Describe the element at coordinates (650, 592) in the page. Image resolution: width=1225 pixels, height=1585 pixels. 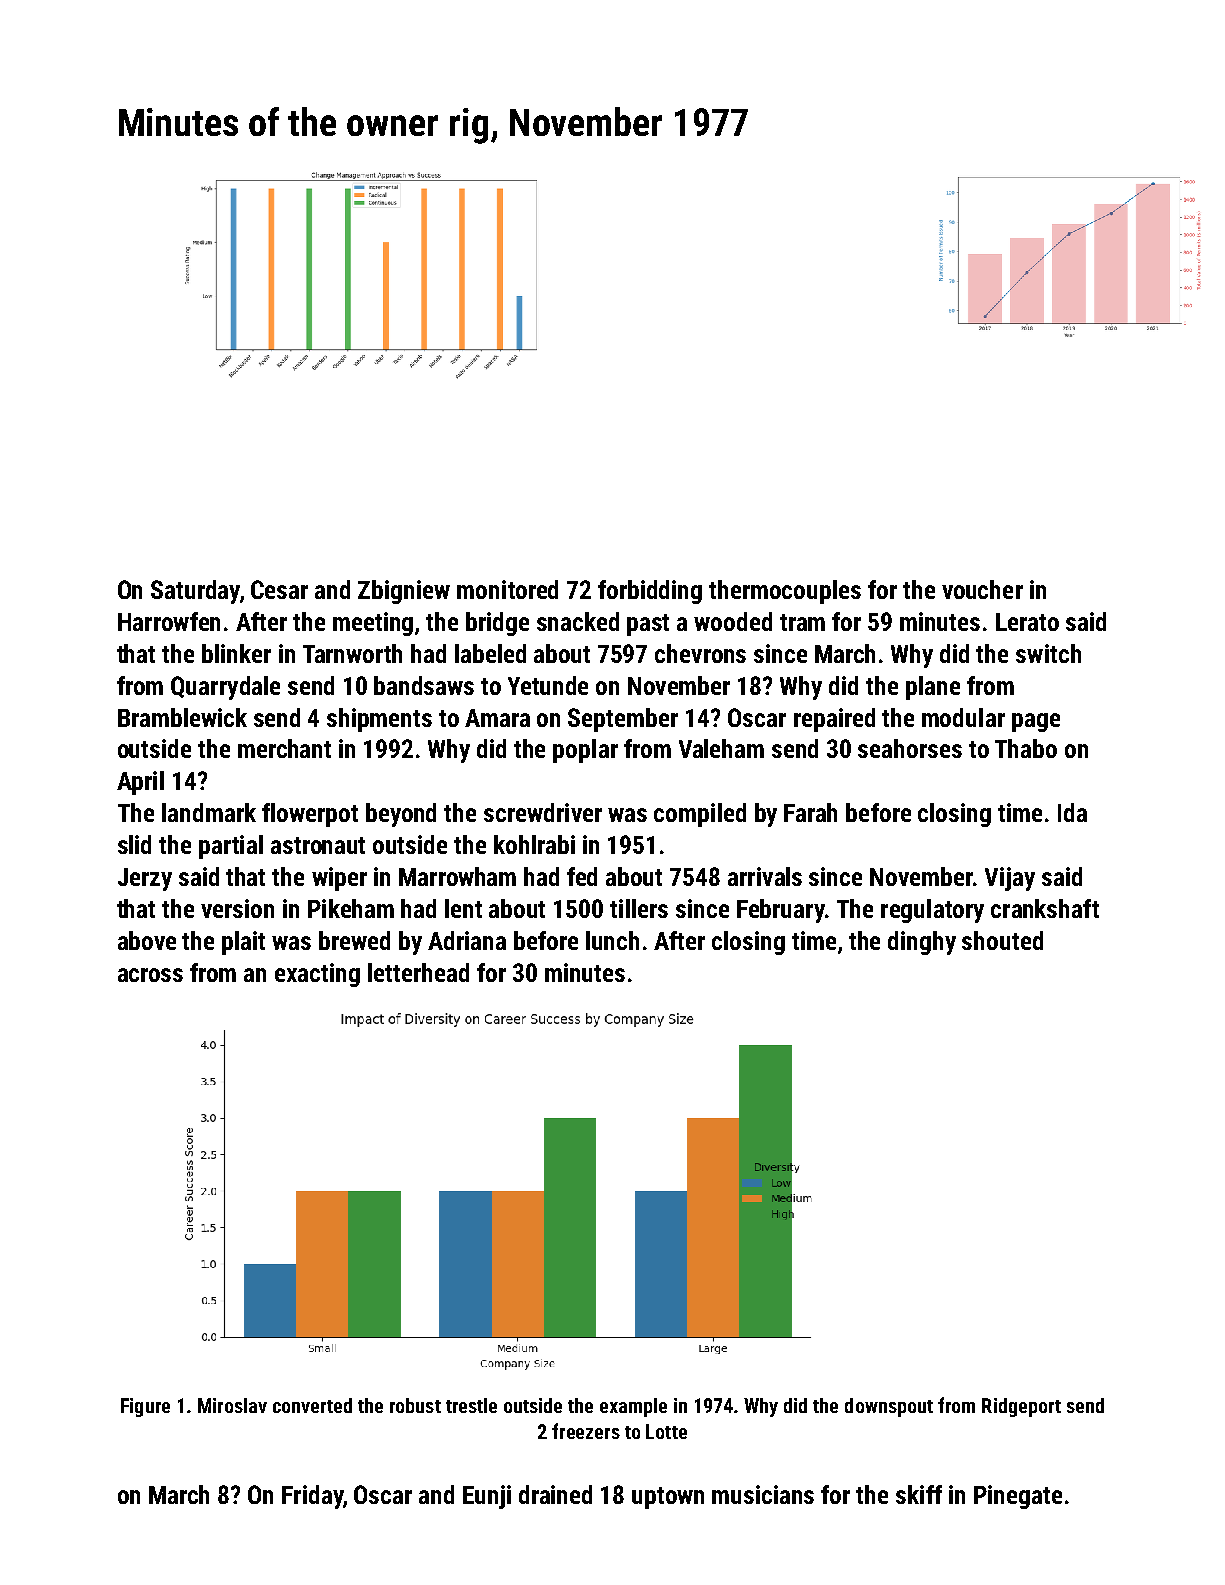
I see `forbidding` at that location.
